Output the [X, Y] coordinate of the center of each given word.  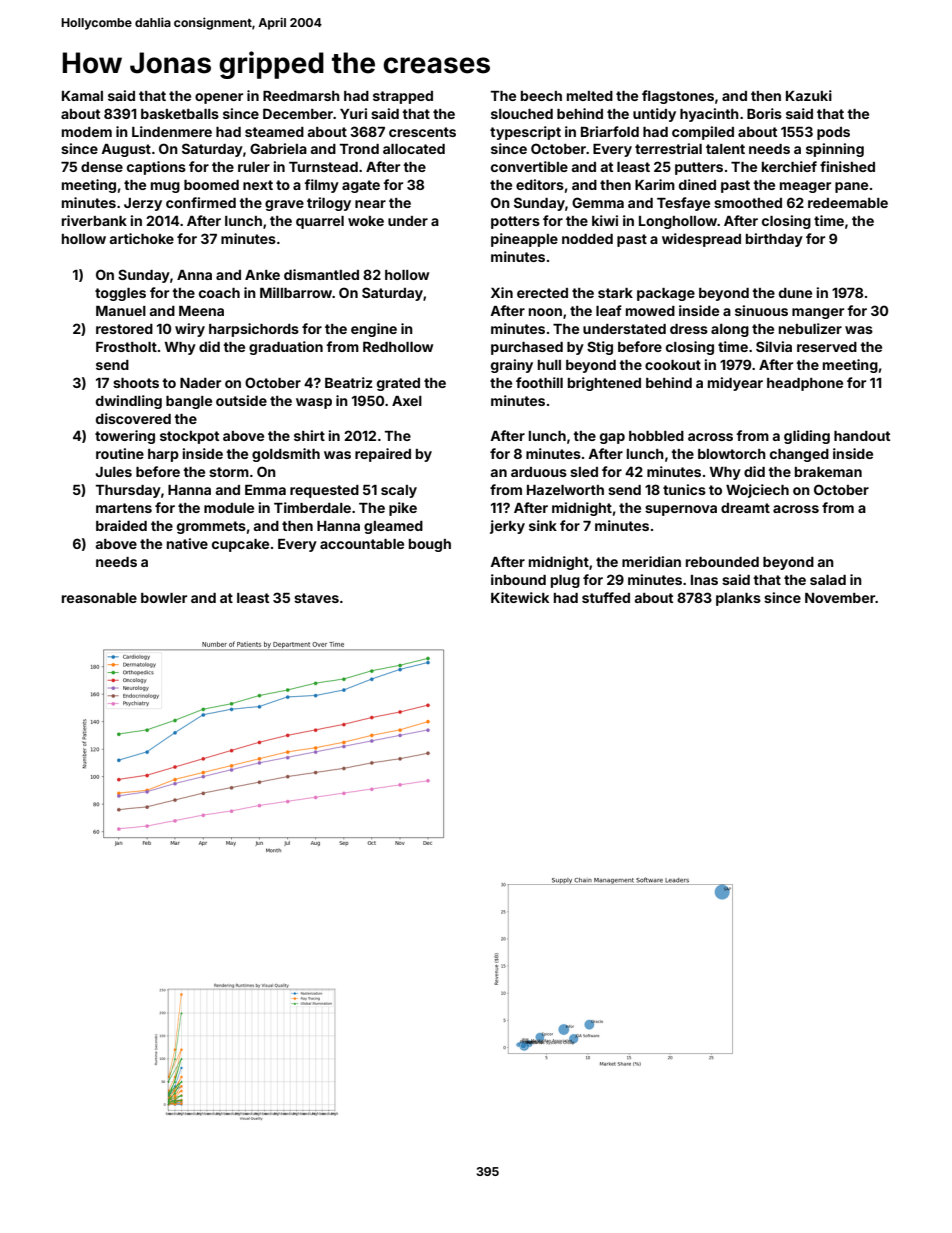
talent [725, 149]
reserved [827, 347]
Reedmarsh [301, 96]
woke [366, 221]
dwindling [129, 402]
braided [121, 525]
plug [565, 581]
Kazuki [809, 95]
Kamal [82, 96]
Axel [407, 401]
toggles [120, 294]
